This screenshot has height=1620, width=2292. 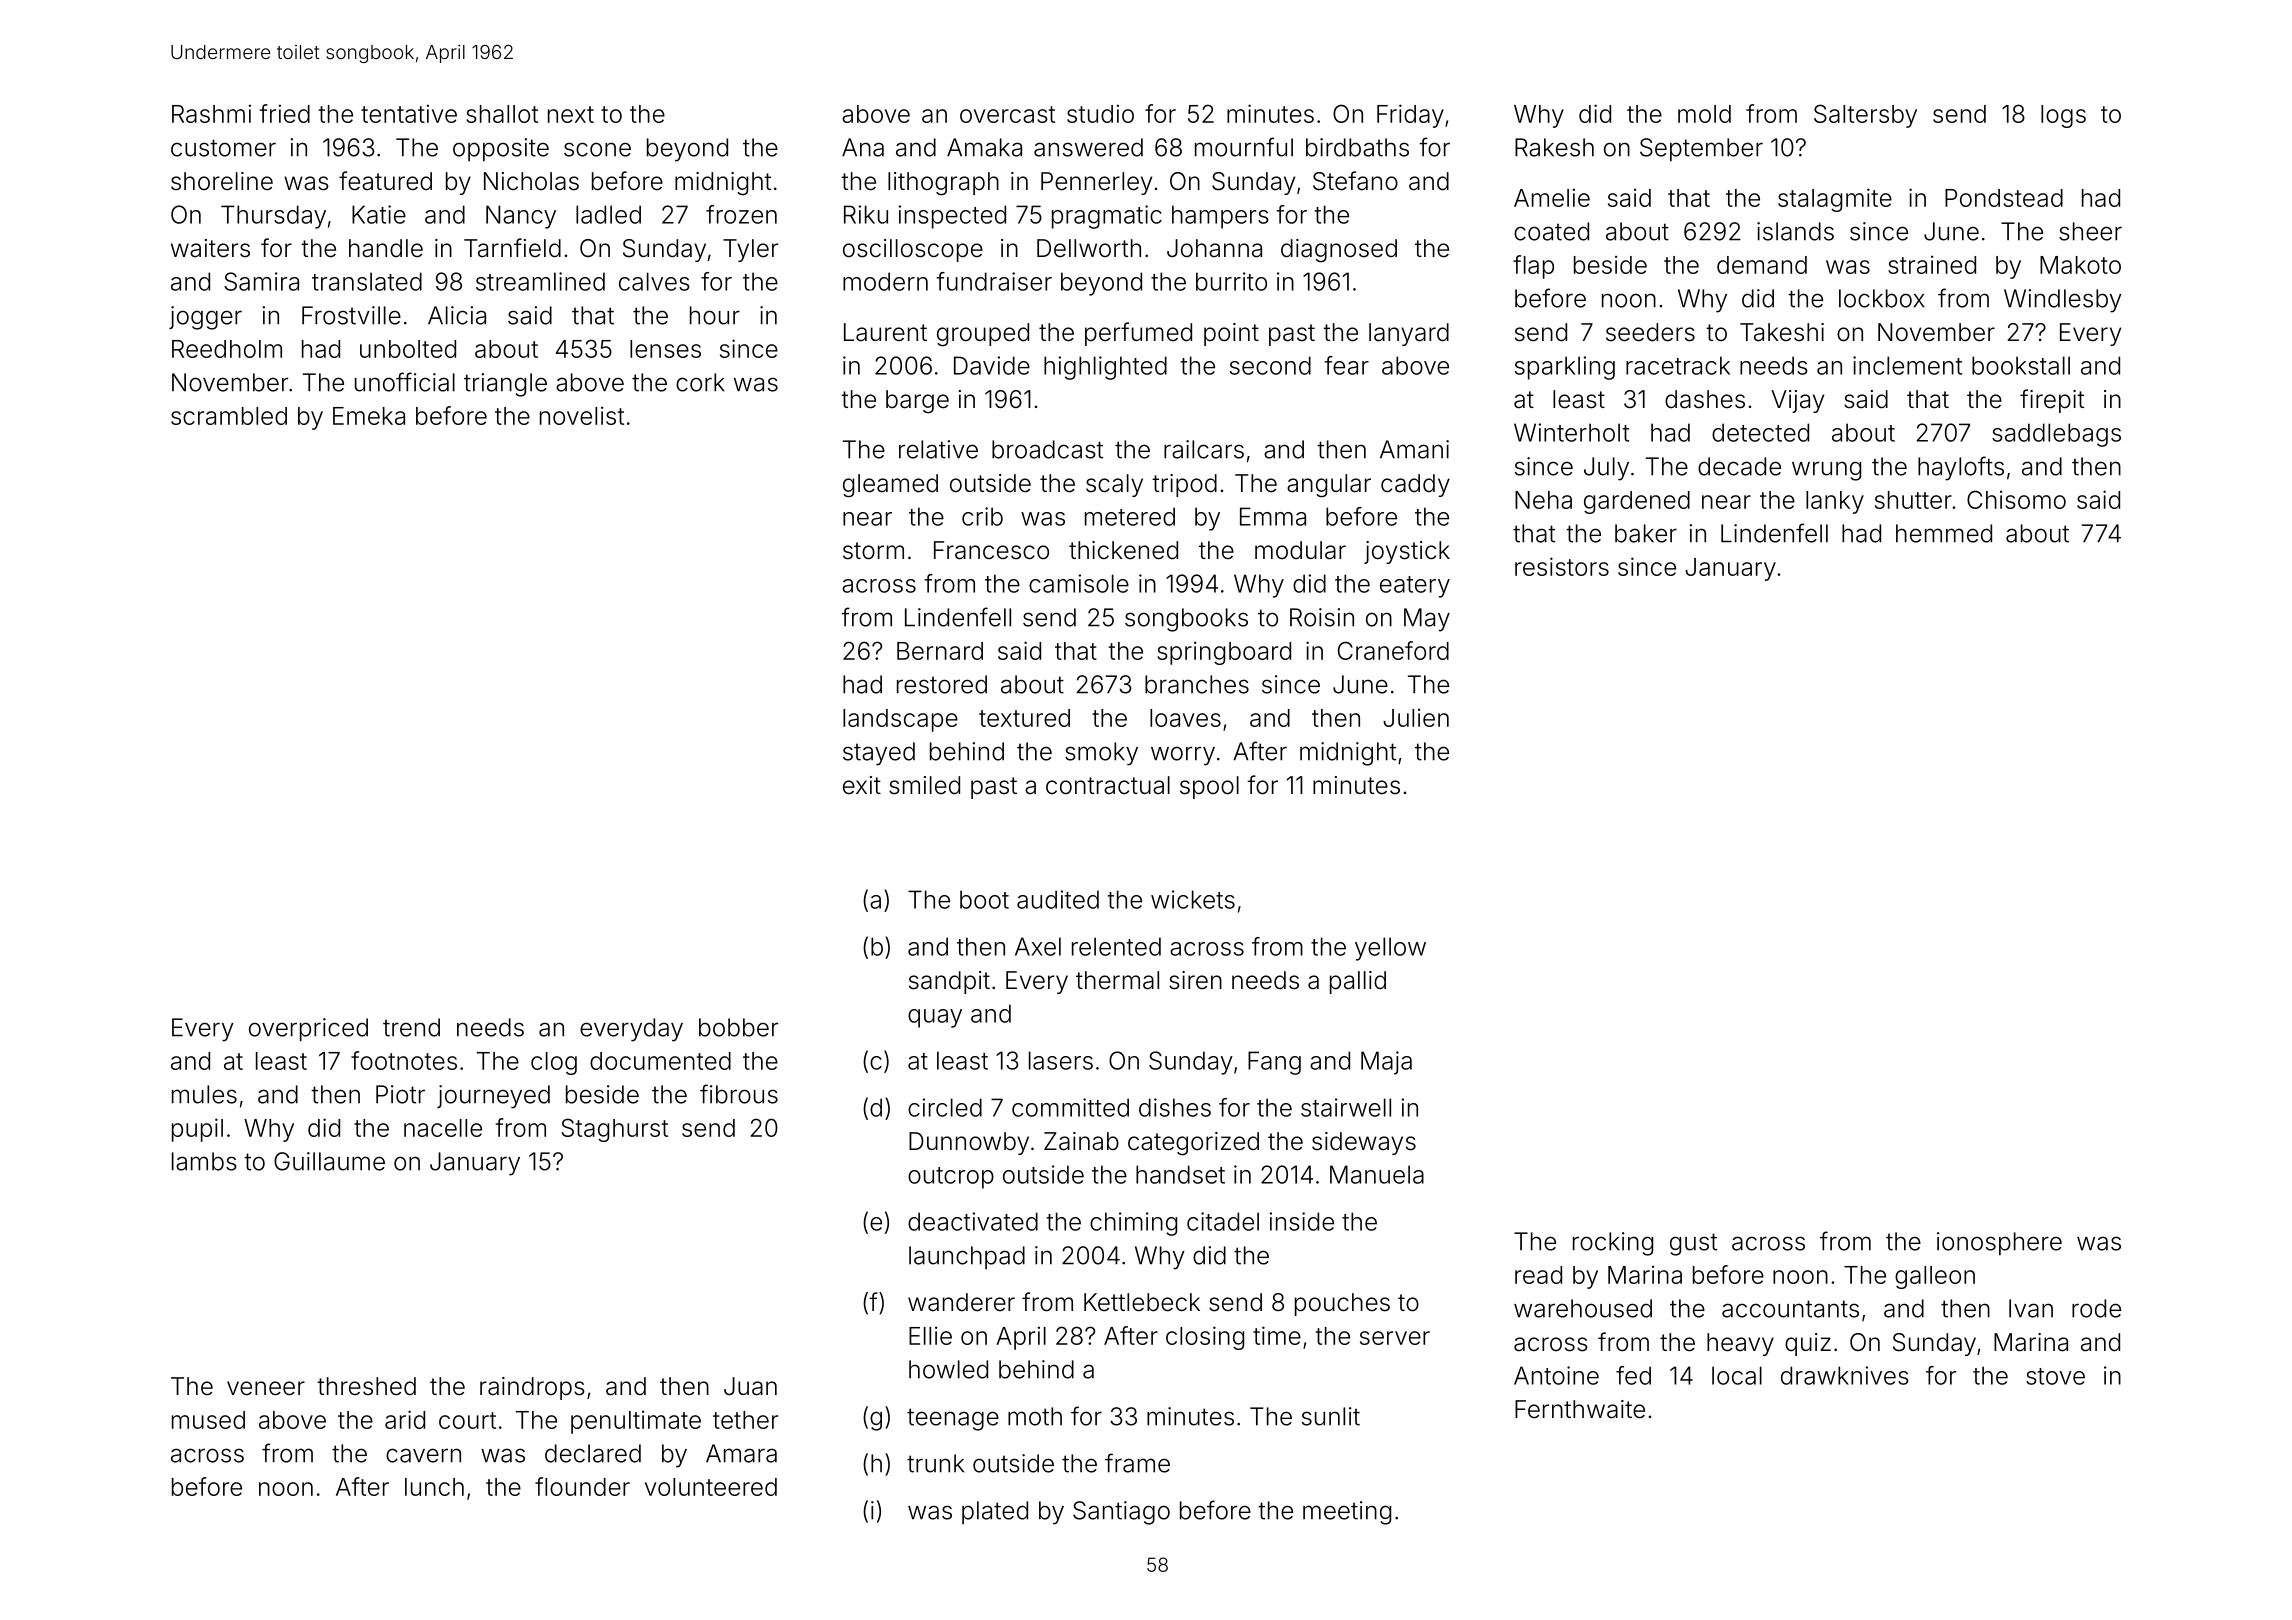 What do you see at coordinates (738, 1027) in the screenshot?
I see `bobber` at bounding box center [738, 1027].
